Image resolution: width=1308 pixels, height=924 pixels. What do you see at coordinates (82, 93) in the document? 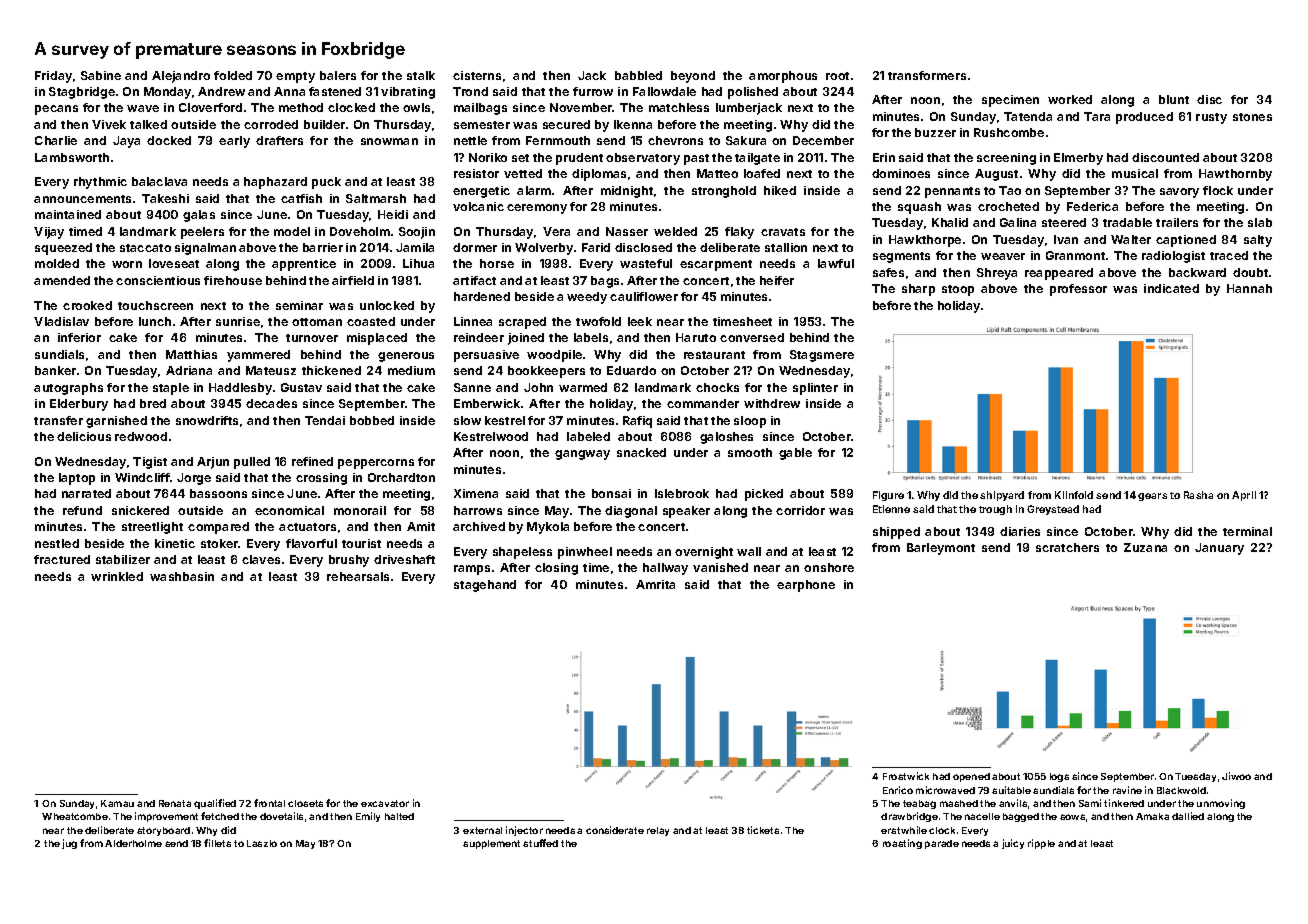
I see `Stagbridge` at bounding box center [82, 93].
